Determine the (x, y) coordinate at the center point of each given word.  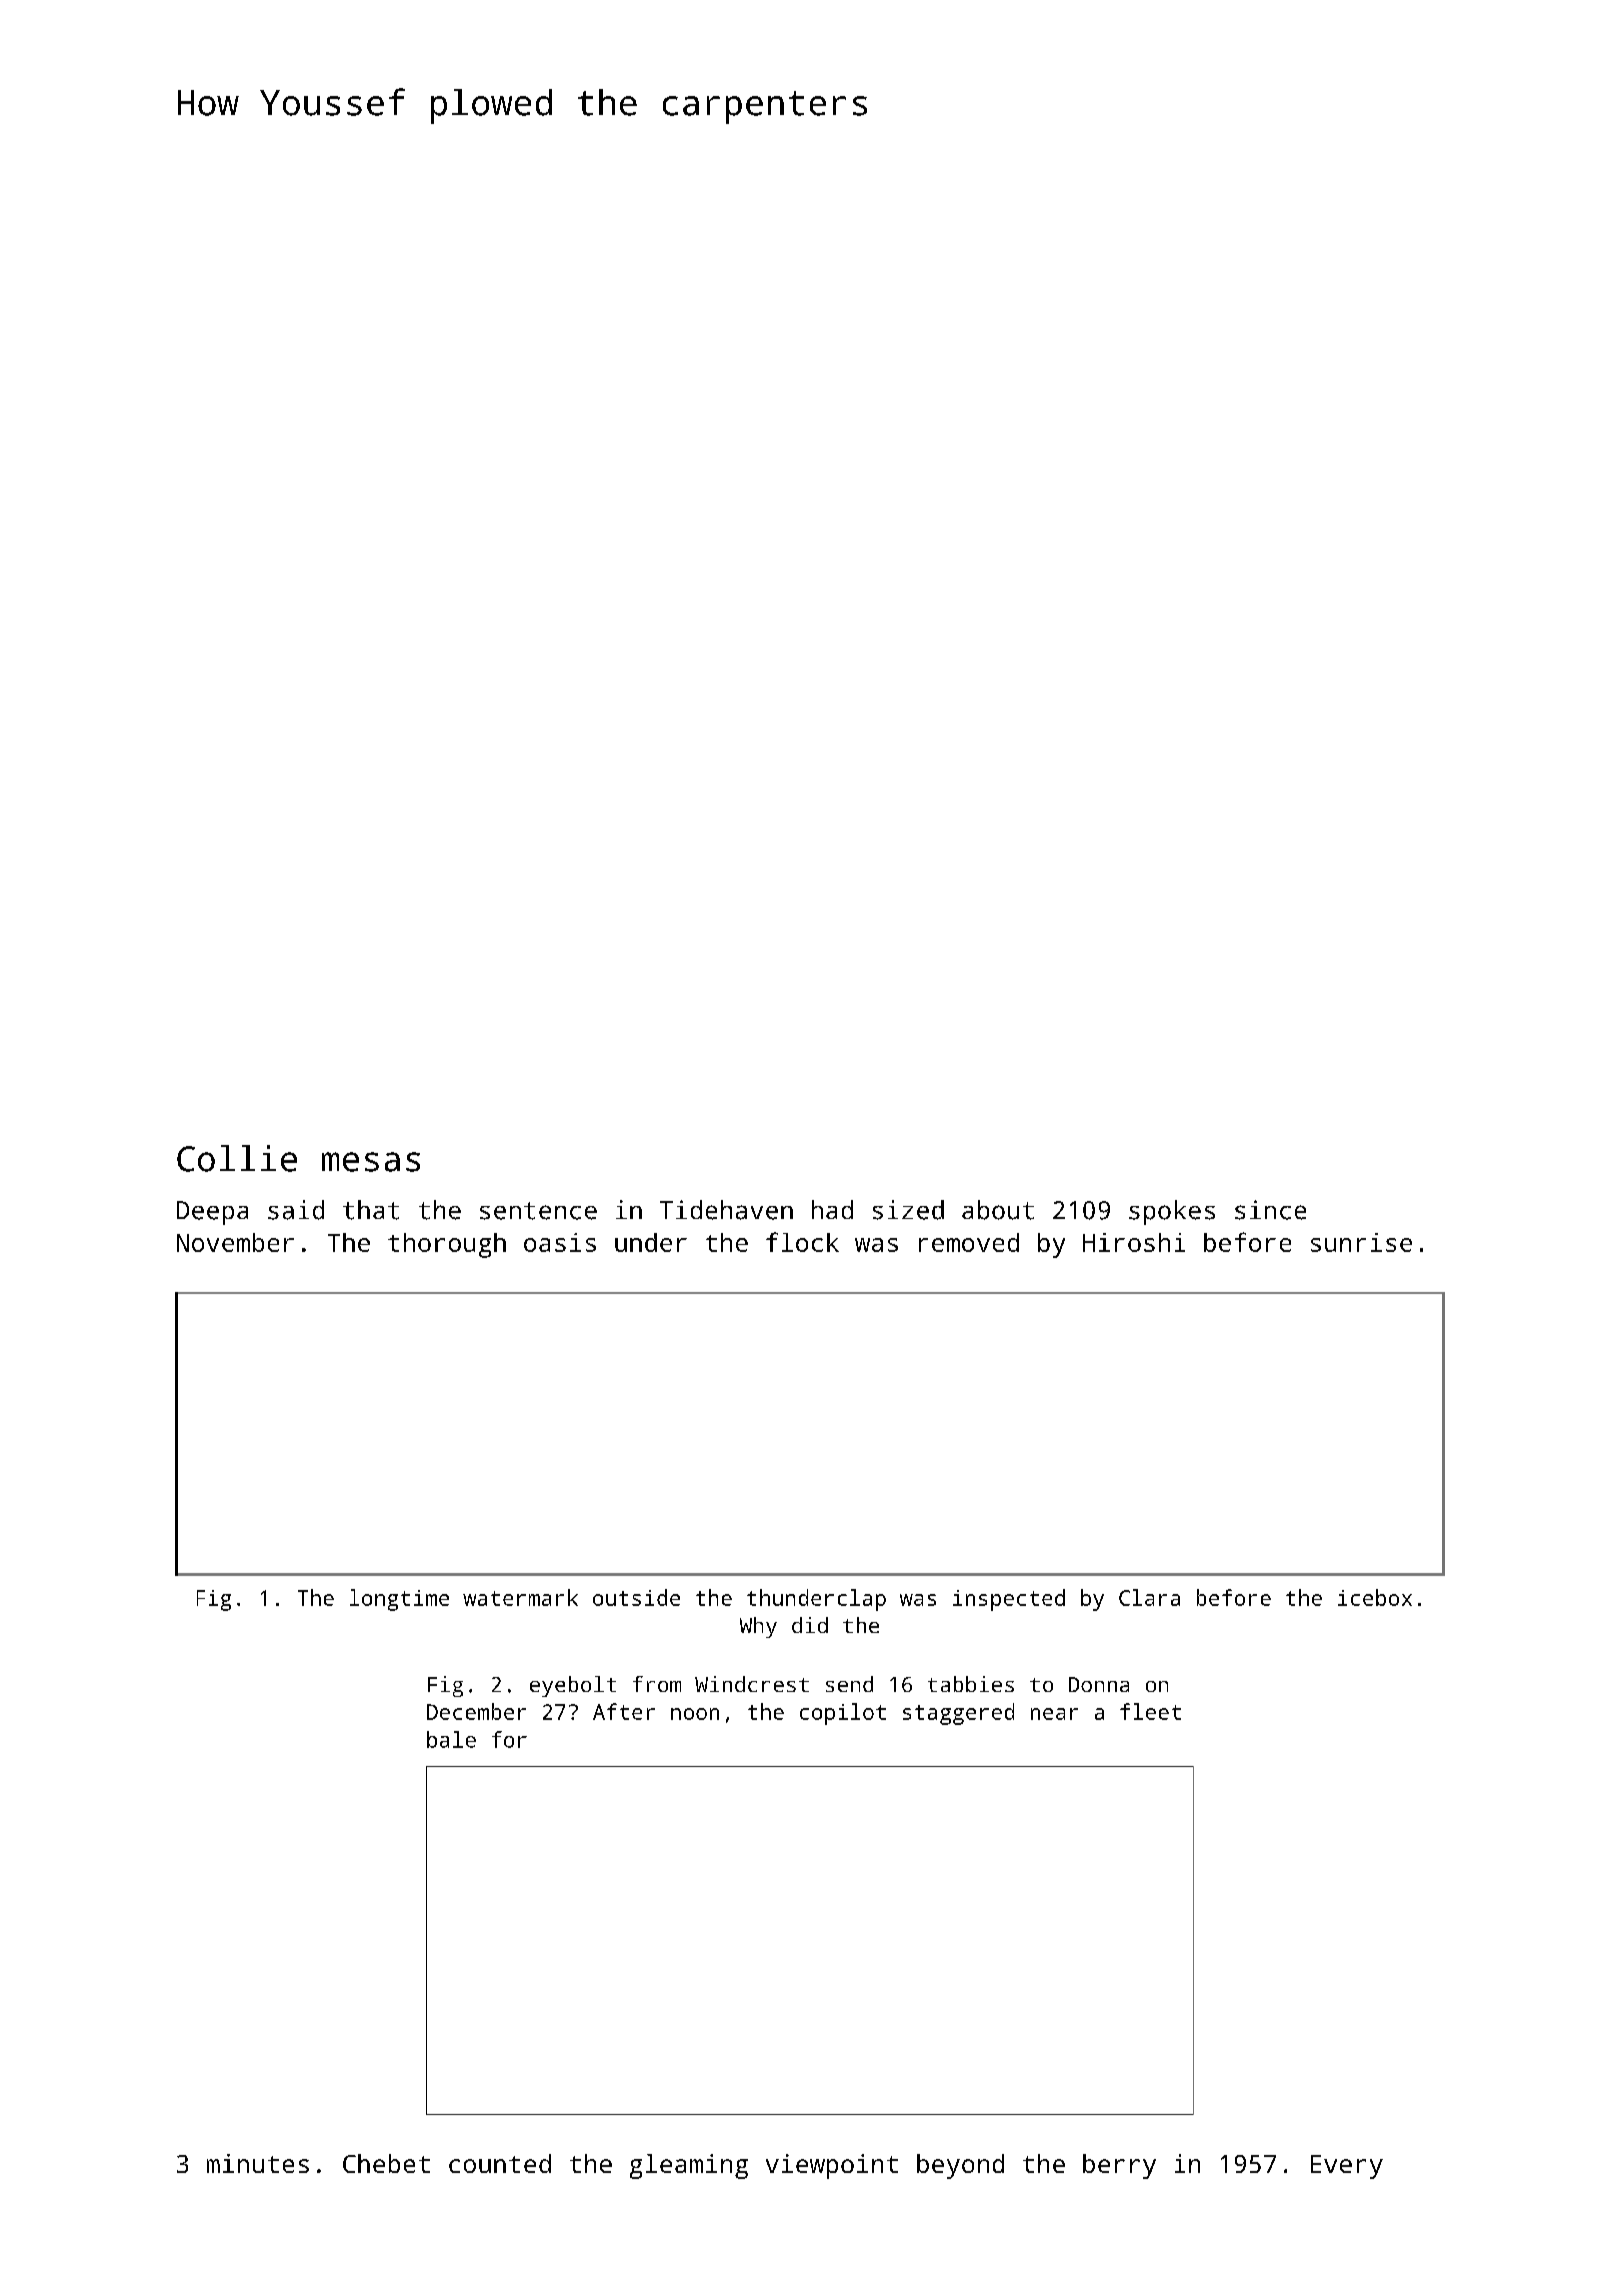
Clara (1149, 1597)
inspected (1009, 1600)
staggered (958, 1714)
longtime (399, 1600)
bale (451, 1739)
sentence (538, 1211)
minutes (258, 2163)
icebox (1375, 1597)
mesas (371, 1162)
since (1270, 1210)
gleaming (689, 2166)
